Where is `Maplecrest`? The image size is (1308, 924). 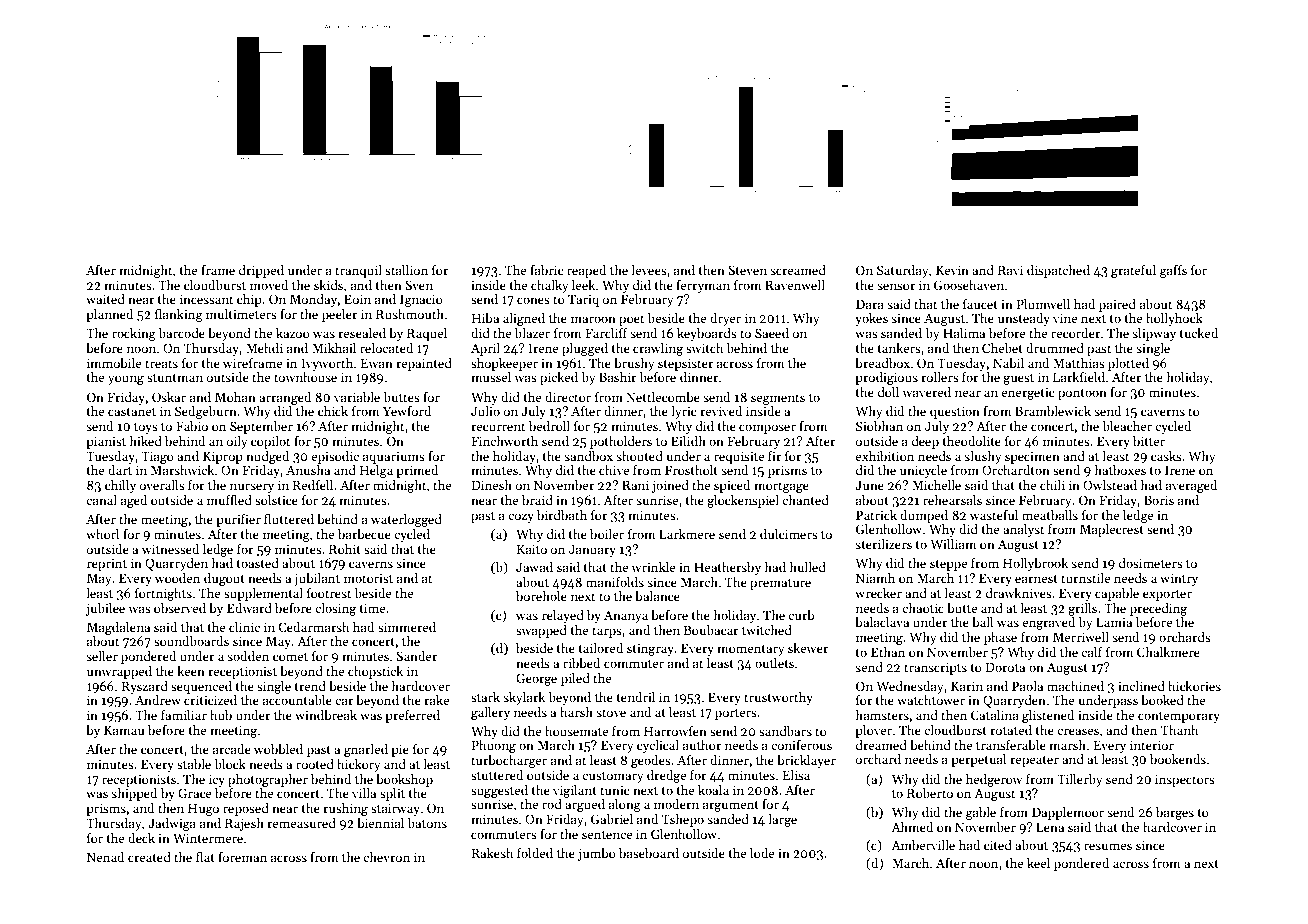 Maplecrest is located at coordinates (1112, 530).
